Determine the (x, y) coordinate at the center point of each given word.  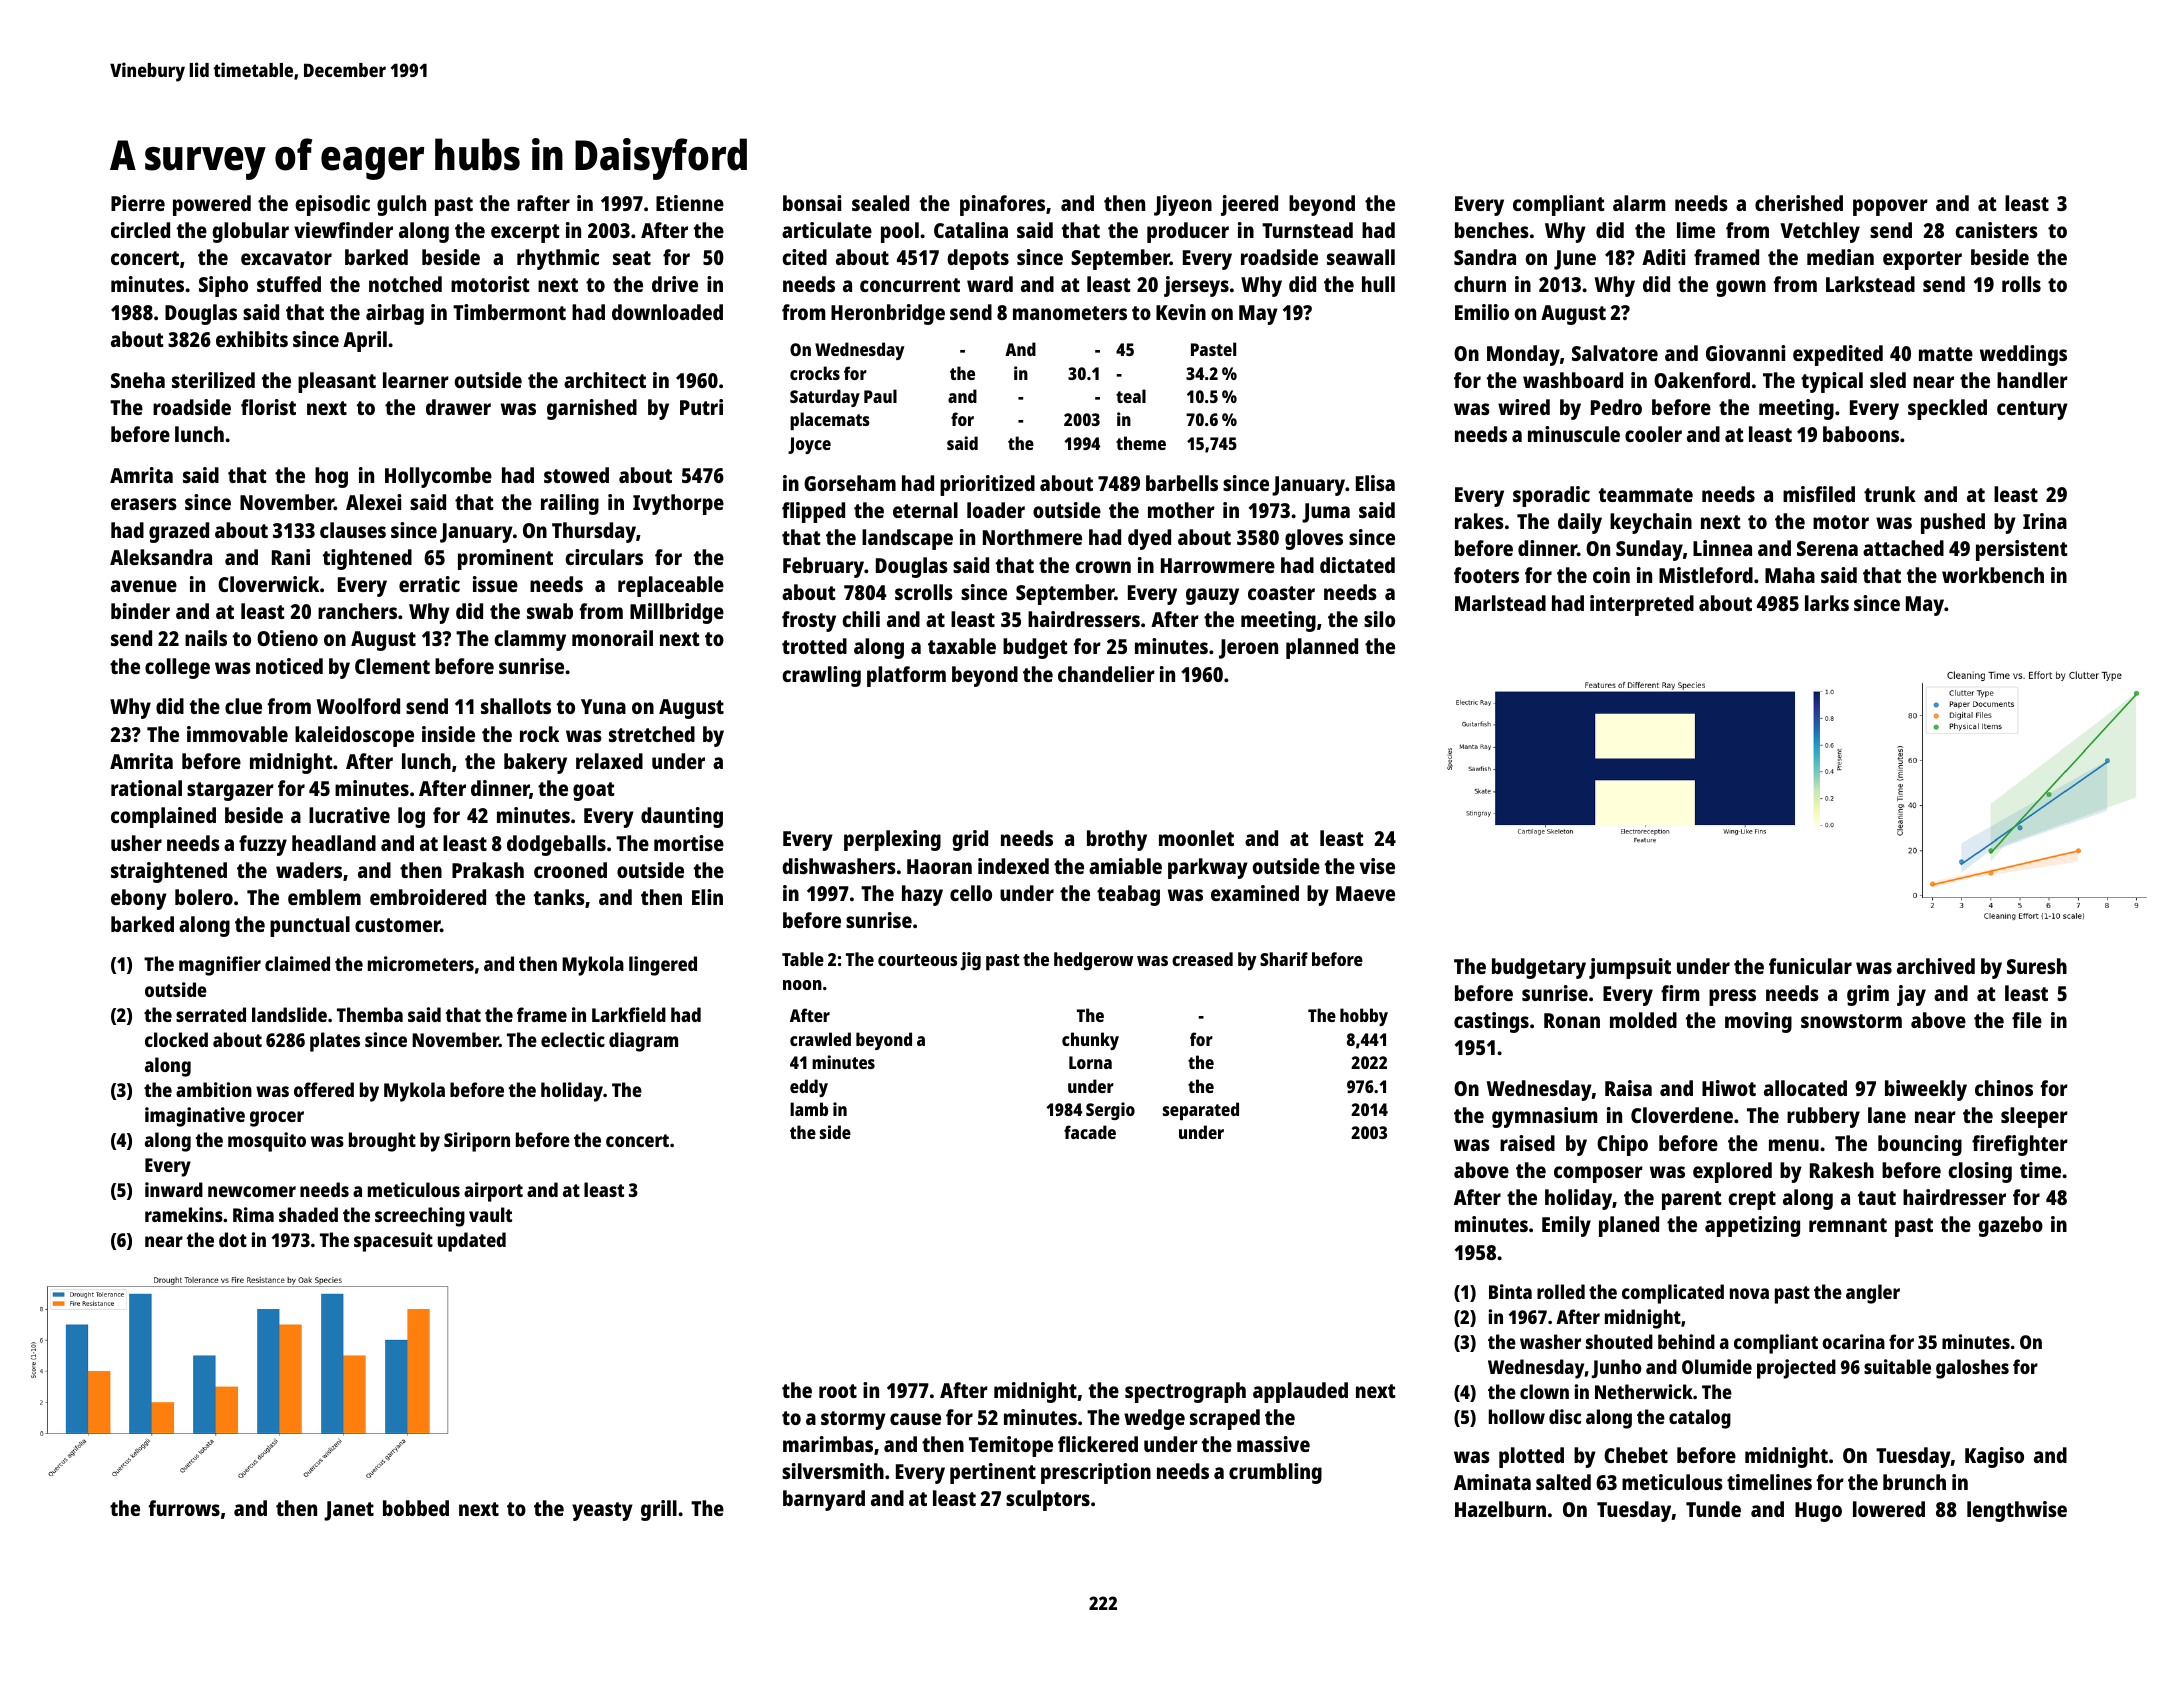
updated (472, 1242)
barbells (1182, 483)
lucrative (349, 815)
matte (1946, 354)
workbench (1993, 575)
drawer (458, 407)
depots (978, 259)
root (838, 1391)
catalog (1700, 1419)
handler (2032, 380)
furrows (184, 1508)
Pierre (138, 203)
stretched (652, 734)
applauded (1300, 1392)
